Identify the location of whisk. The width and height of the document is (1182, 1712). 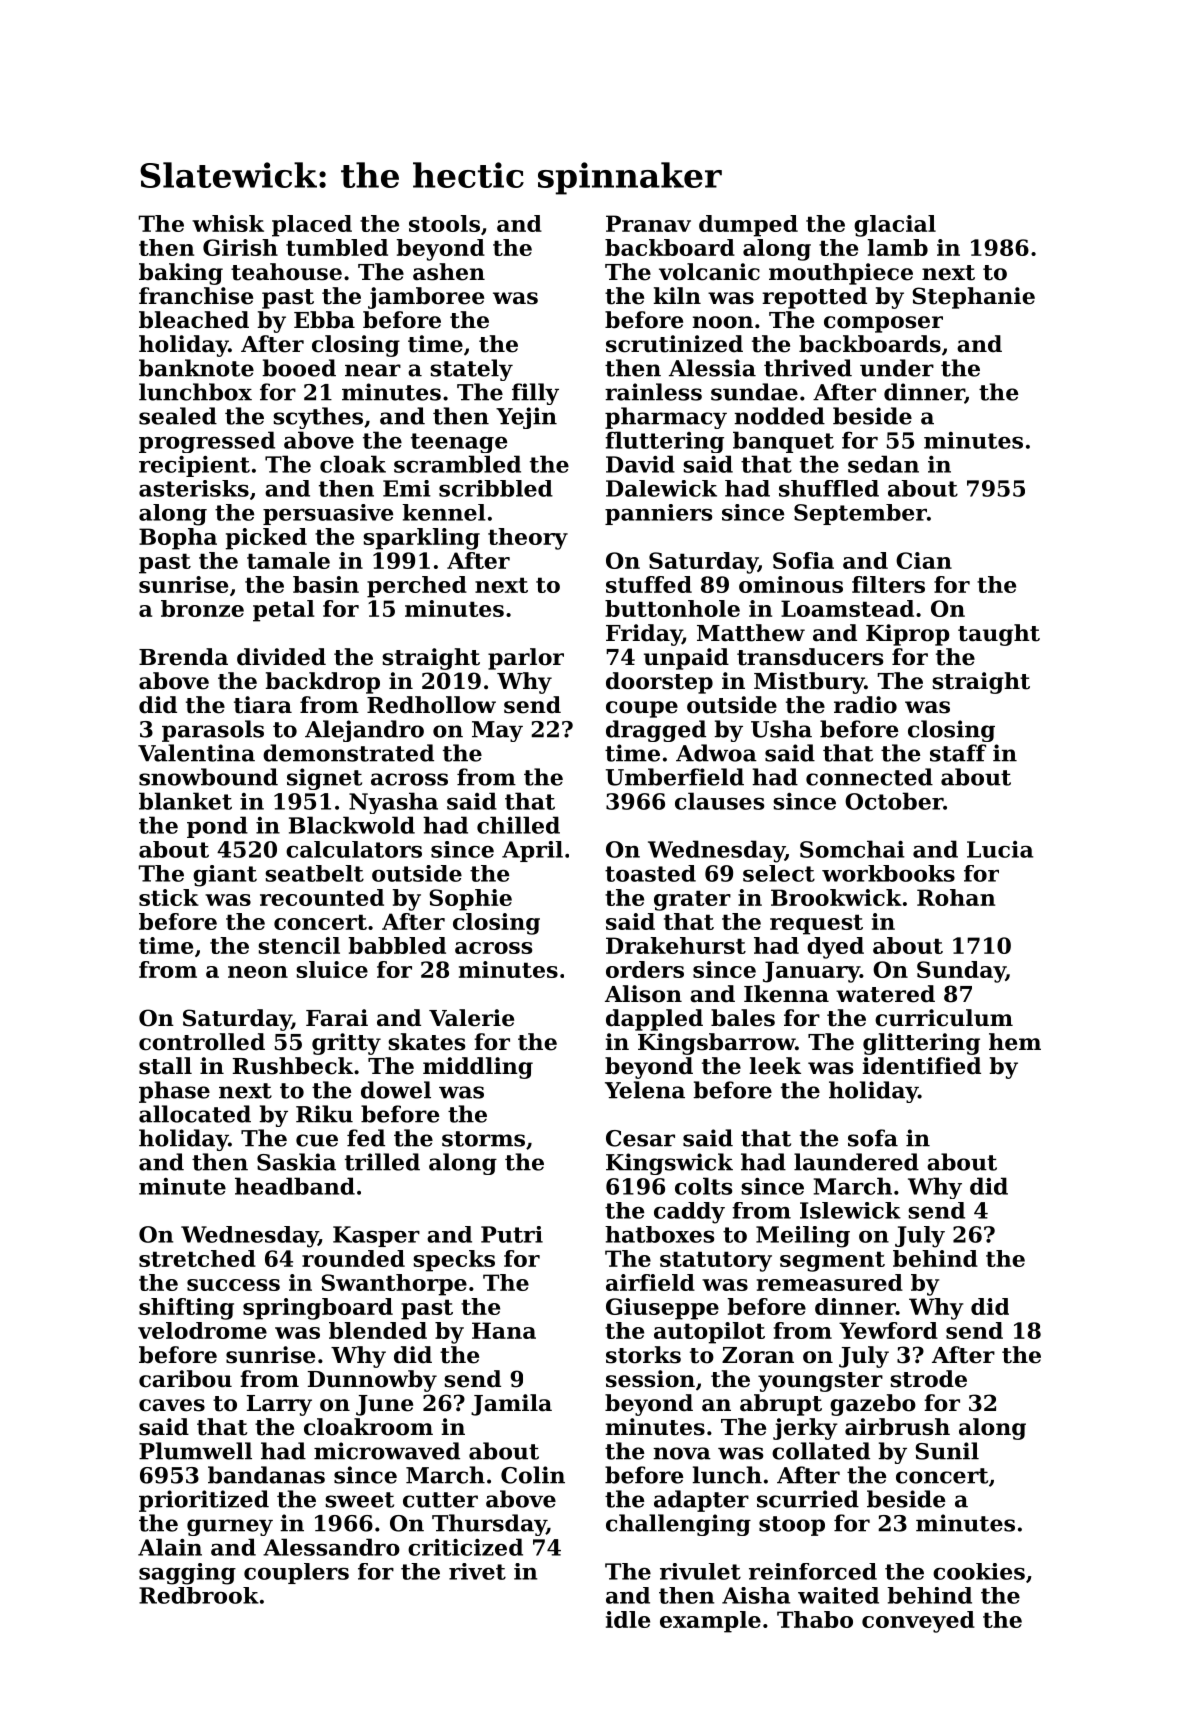
(228, 223).
